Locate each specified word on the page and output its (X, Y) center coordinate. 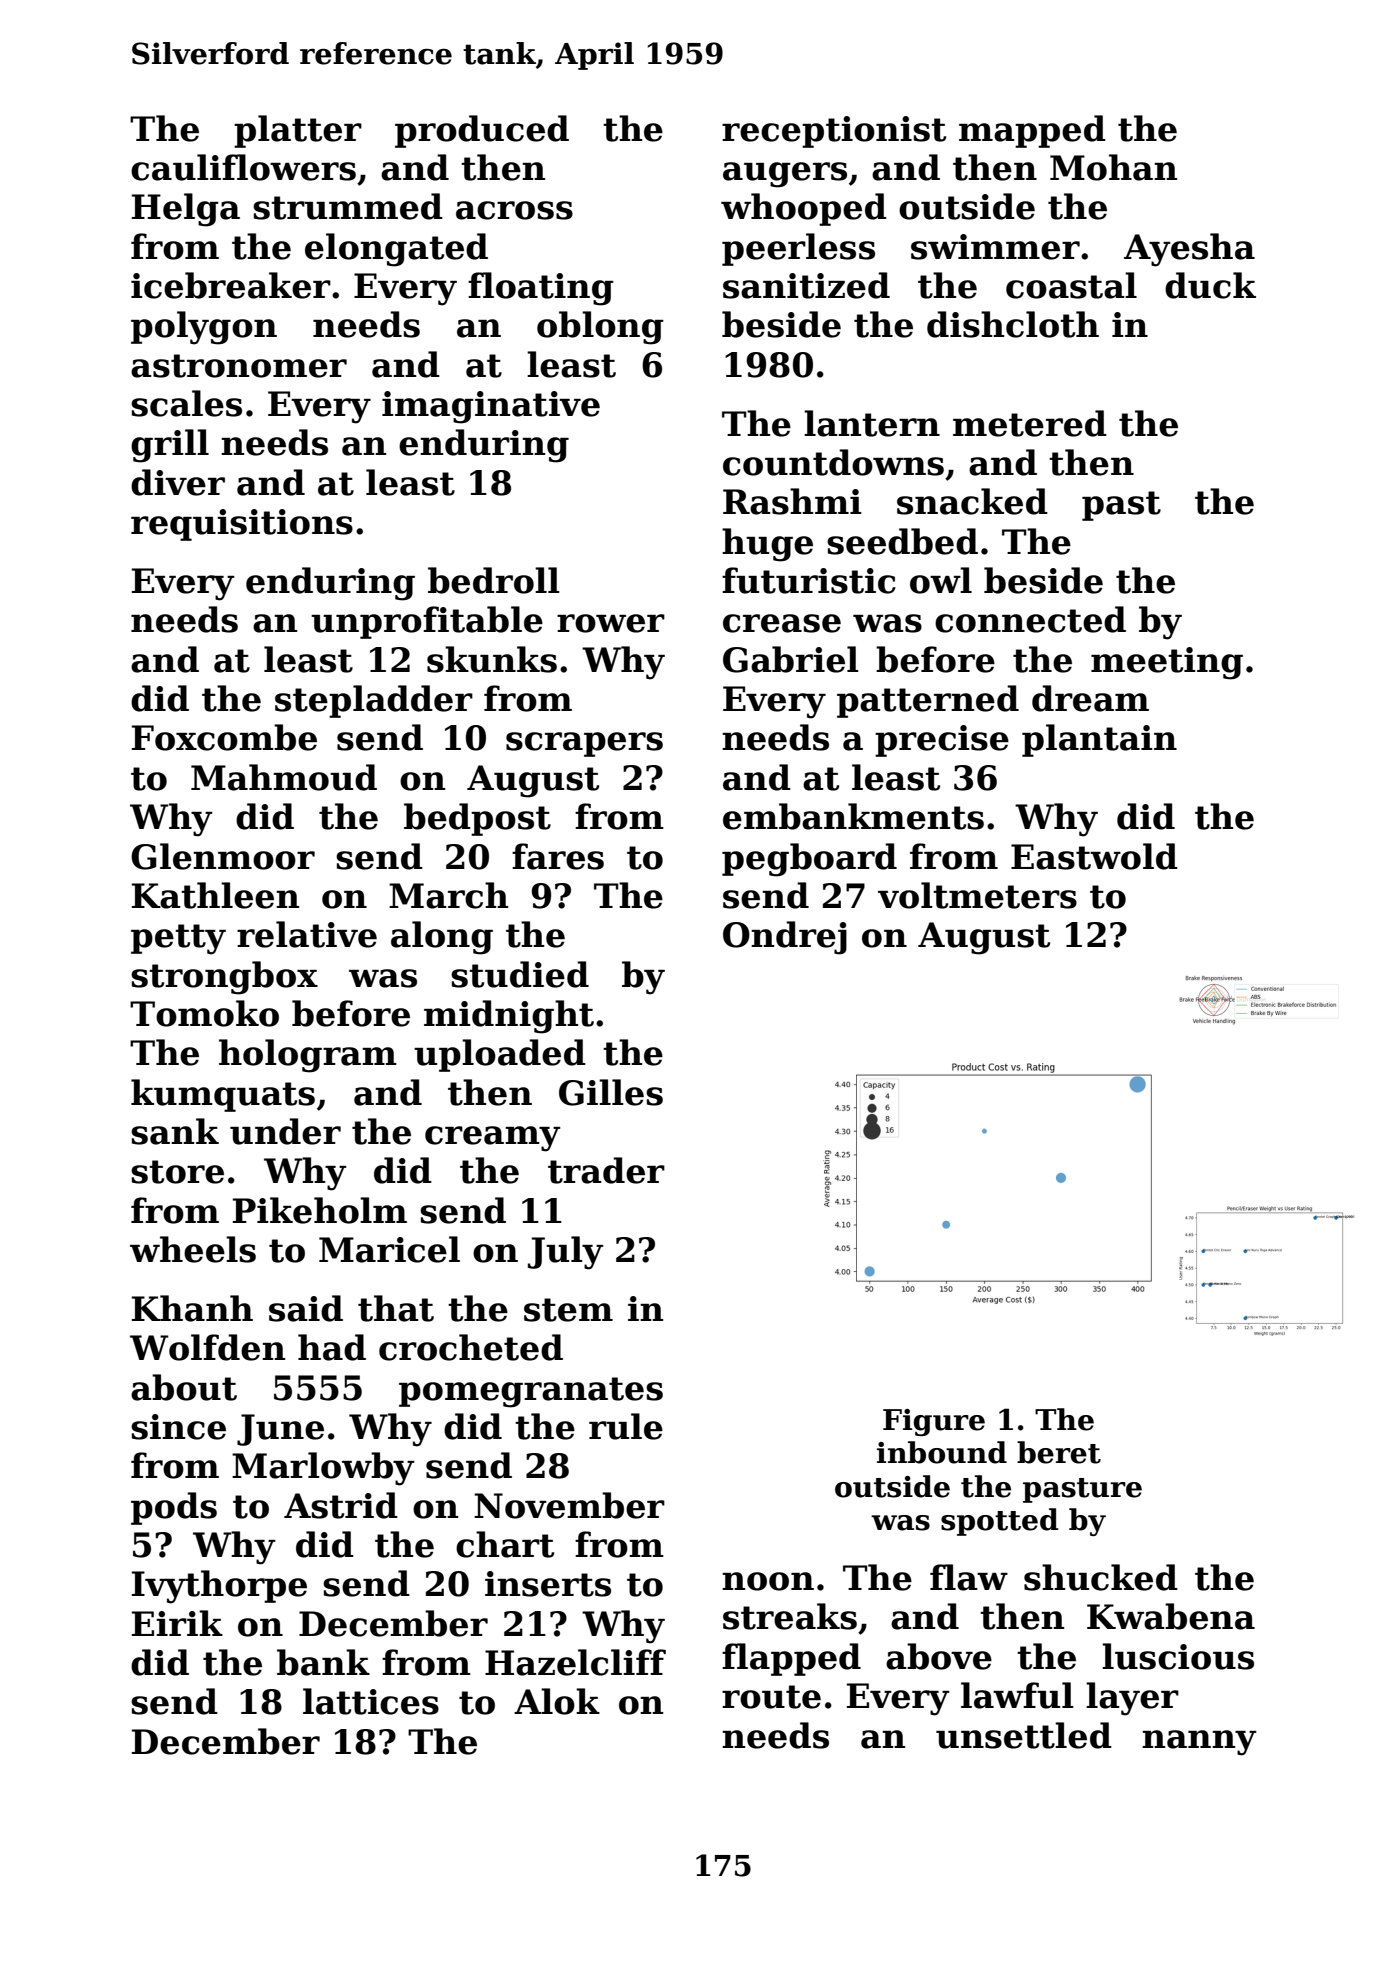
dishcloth (1013, 324)
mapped (1032, 131)
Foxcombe (224, 737)
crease (782, 623)
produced (482, 131)
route (771, 1697)
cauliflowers (243, 167)
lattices (371, 1701)
